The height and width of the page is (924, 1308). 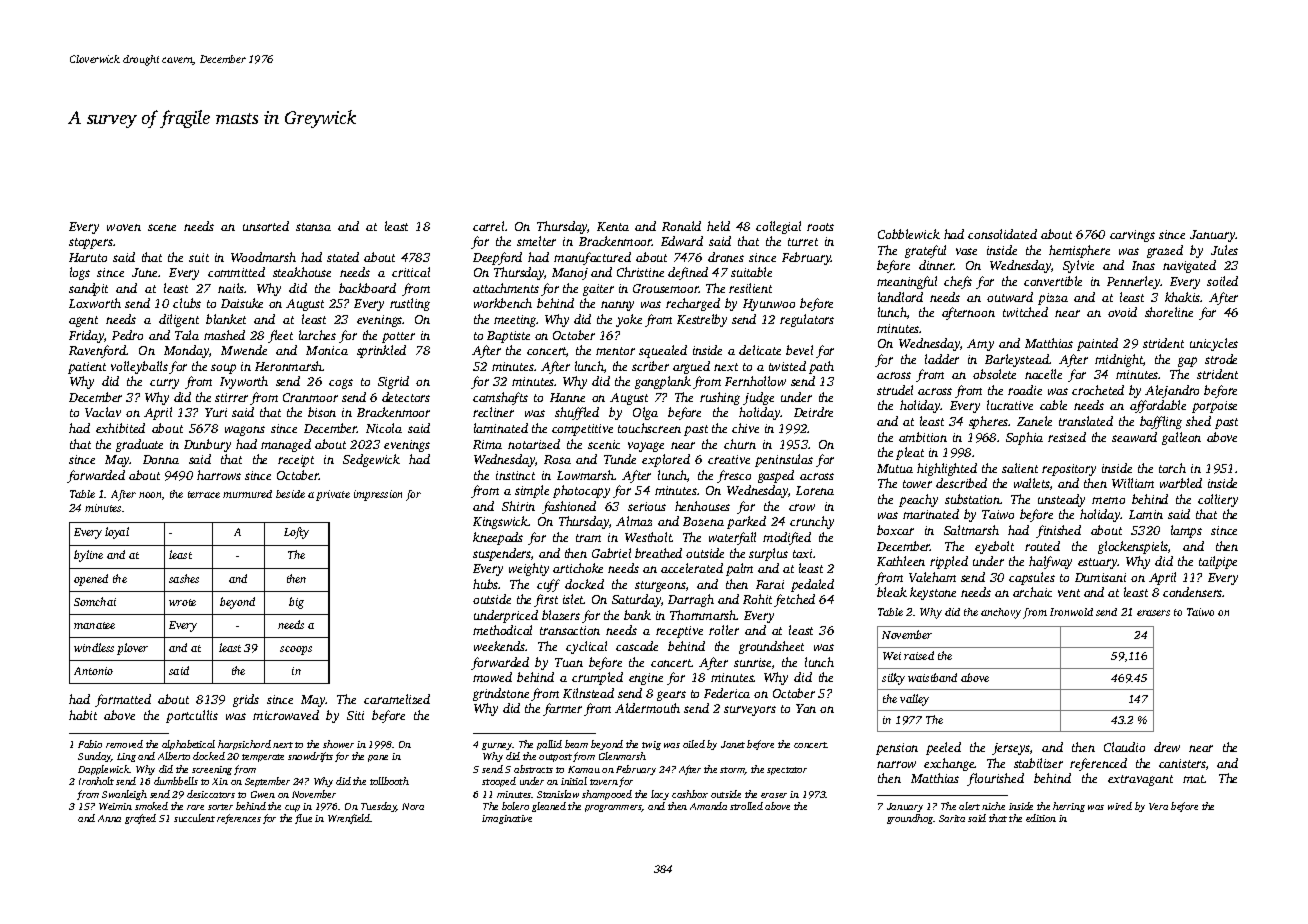 I want to click on engine, so click(x=646, y=679).
